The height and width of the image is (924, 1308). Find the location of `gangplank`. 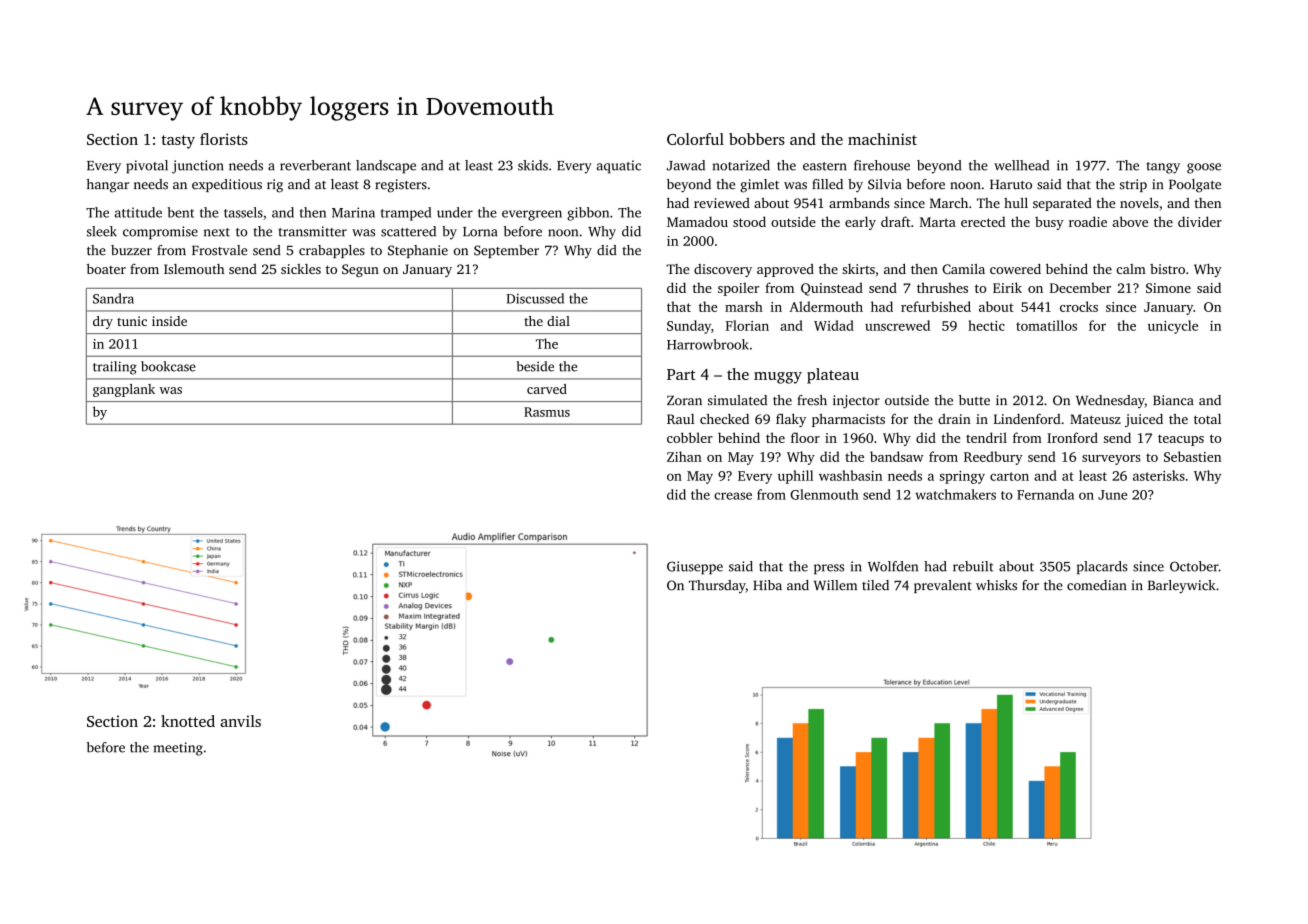

gangplank is located at coordinates (124, 390).
